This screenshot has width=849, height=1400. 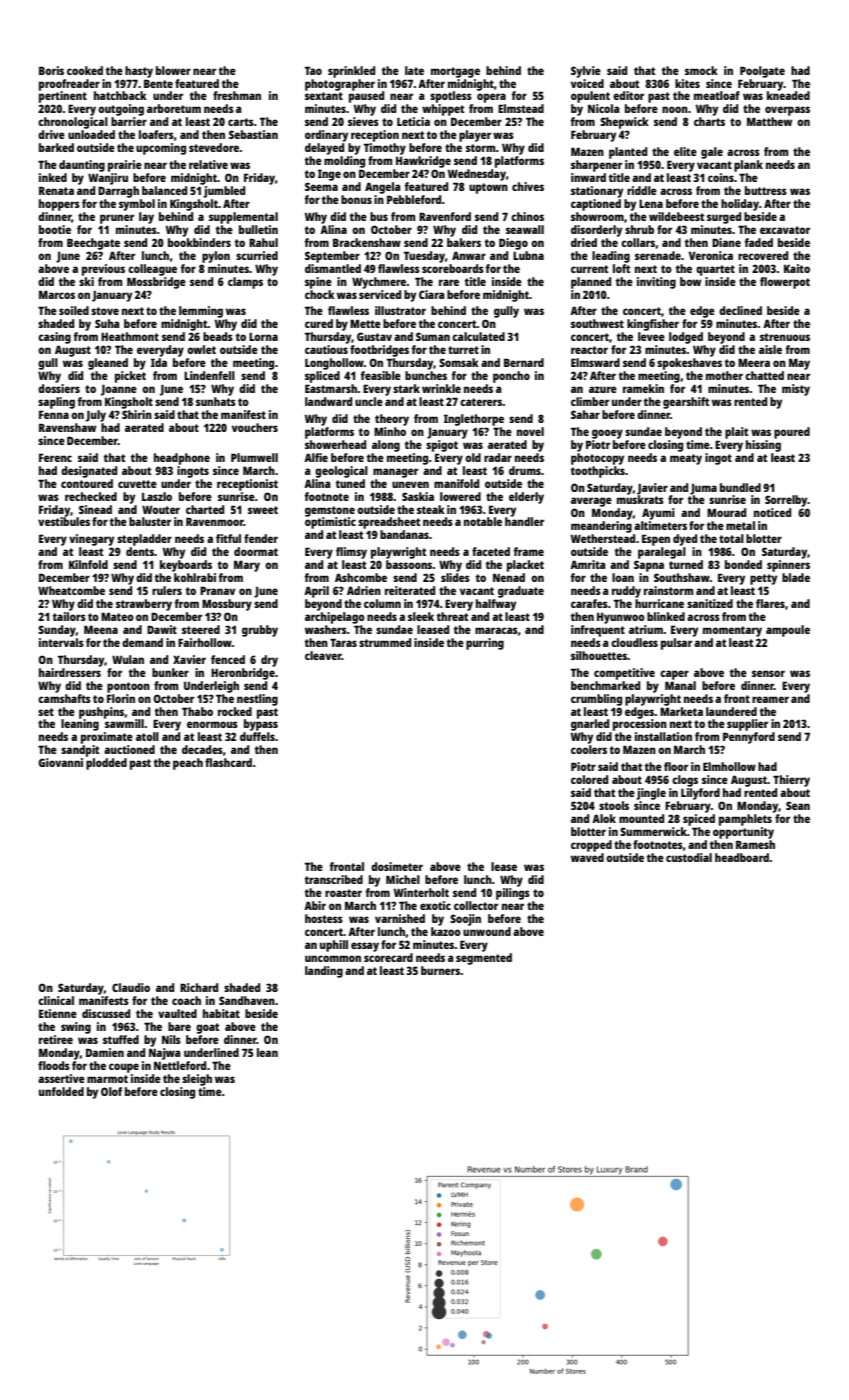 I want to click on tuned, so click(x=350, y=483).
